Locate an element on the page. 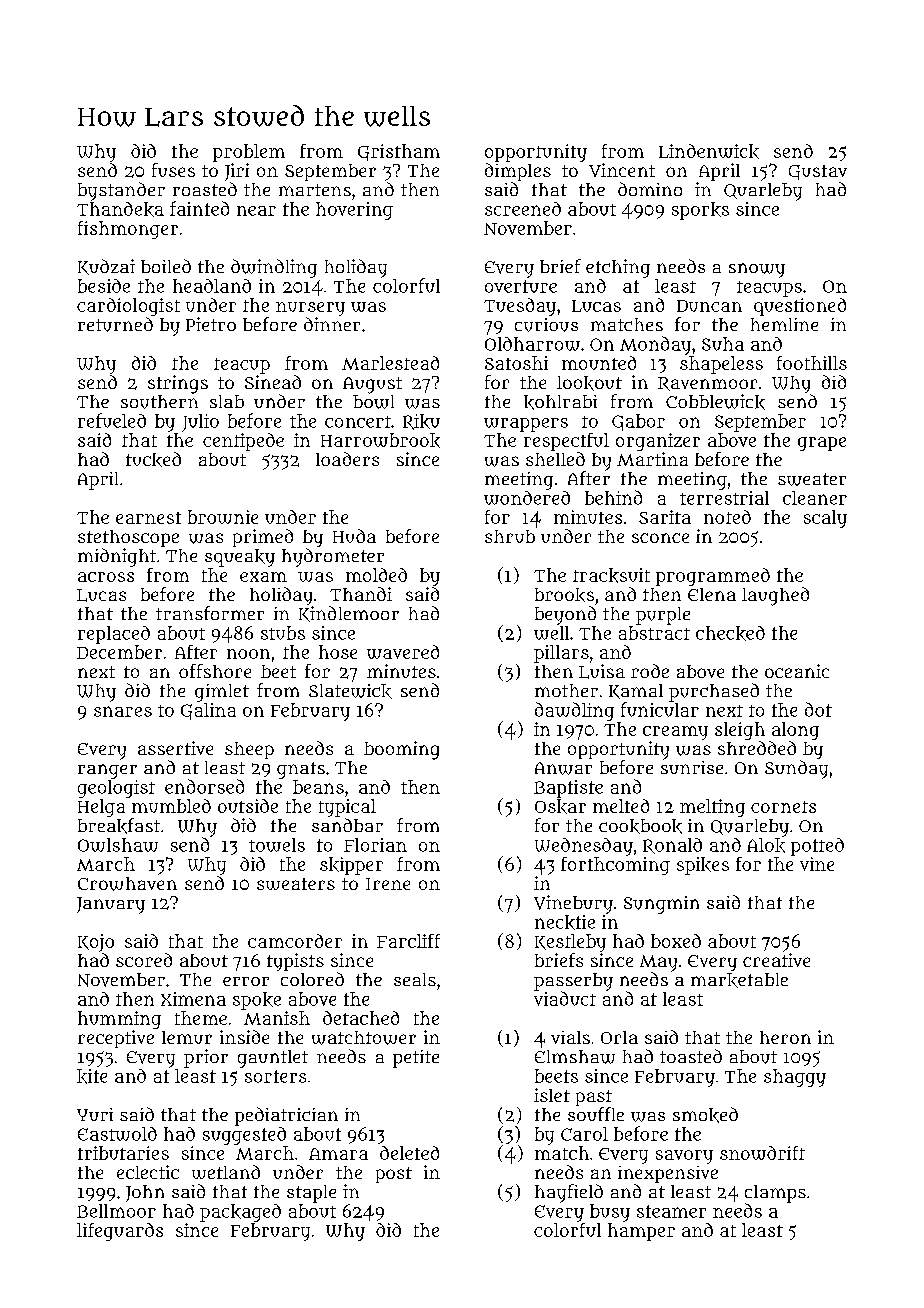 Image resolution: width=924 pixels, height=1308 pixels. pediatrician is located at coordinates (286, 1116).
